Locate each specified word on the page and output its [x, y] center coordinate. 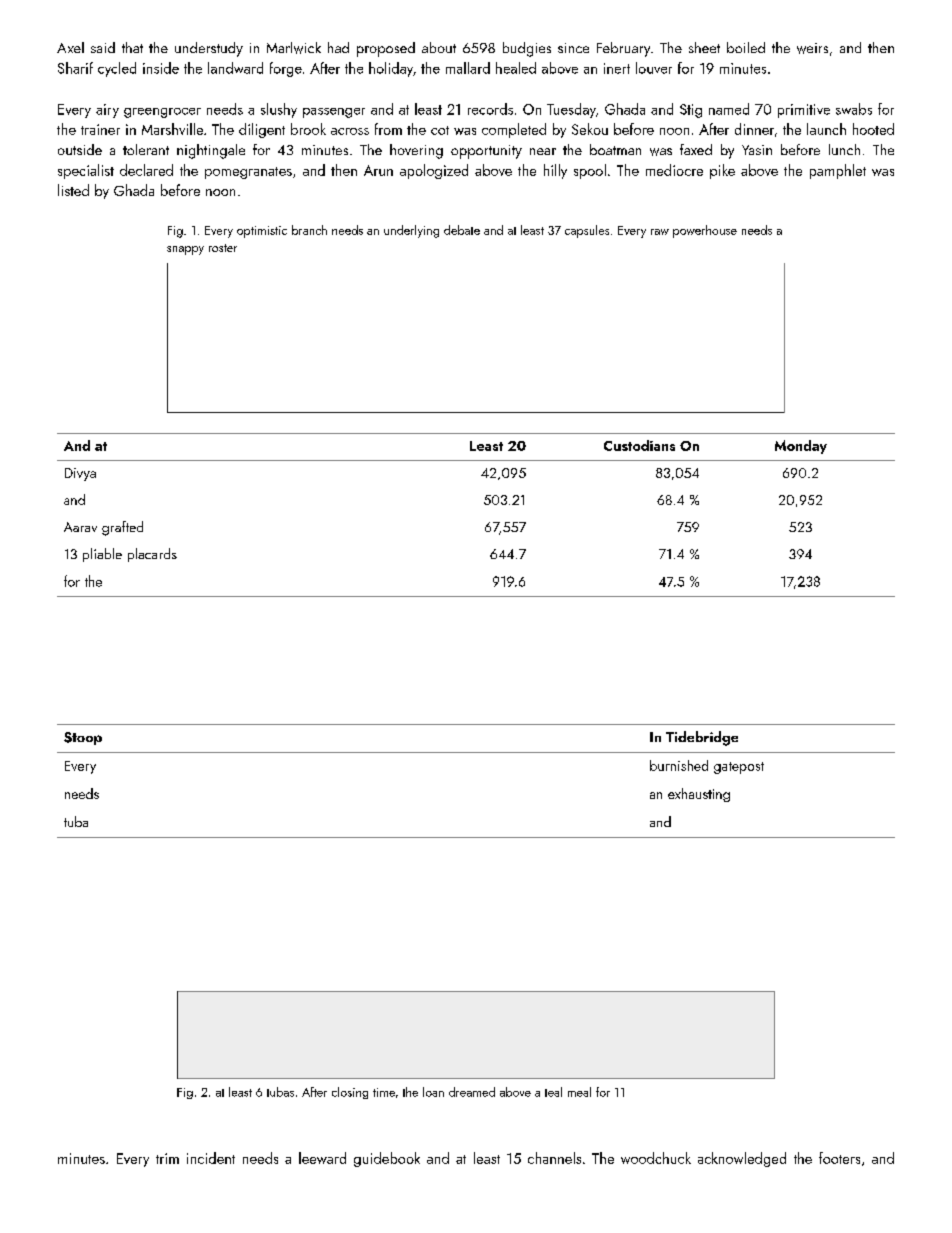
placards [152, 555]
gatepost [739, 768]
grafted [122, 528]
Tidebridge [702, 738]
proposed [386, 49]
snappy [185, 250]
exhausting [699, 795]
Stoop [83, 738]
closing [350, 1093]
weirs [812, 48]
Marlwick [294, 48]
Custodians [639, 445]
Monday [801, 447]
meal [579, 1092]
